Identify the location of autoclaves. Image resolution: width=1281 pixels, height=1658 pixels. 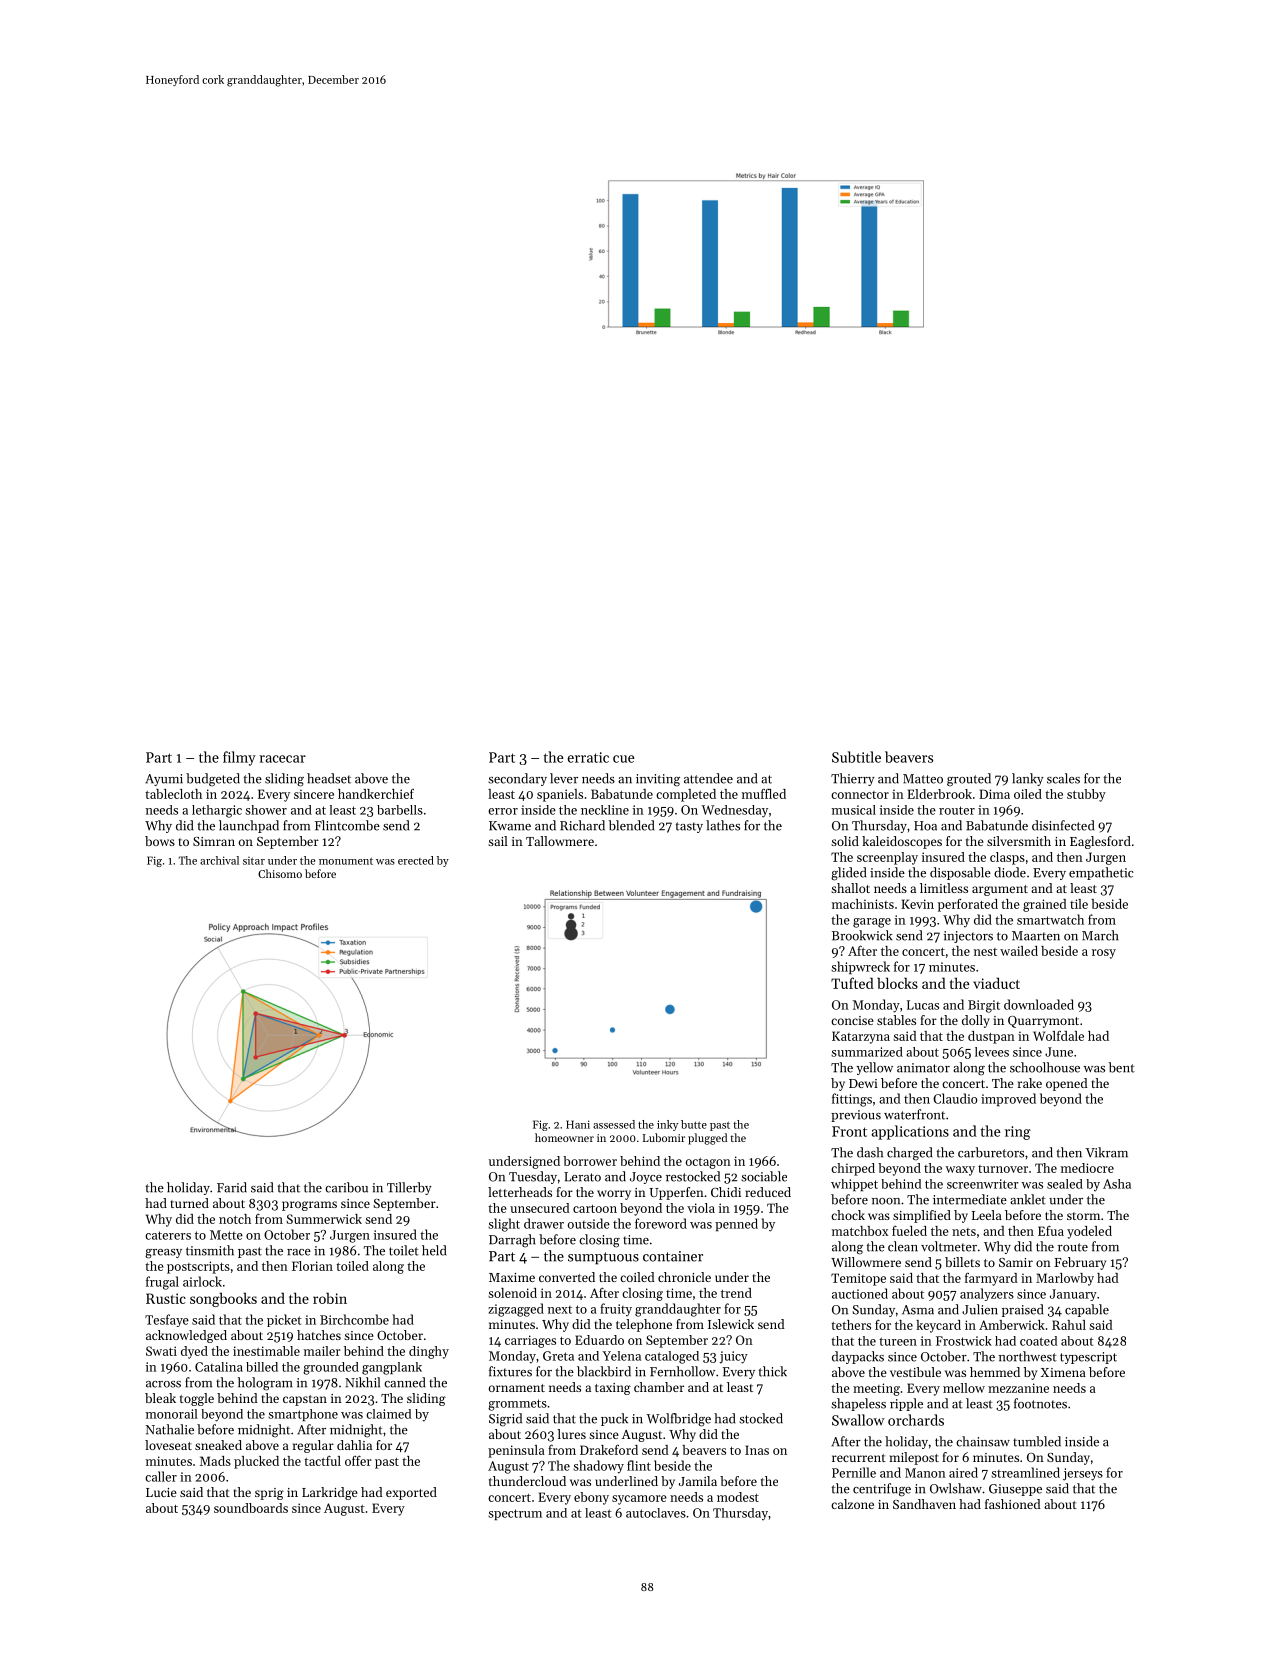
(656, 1513).
